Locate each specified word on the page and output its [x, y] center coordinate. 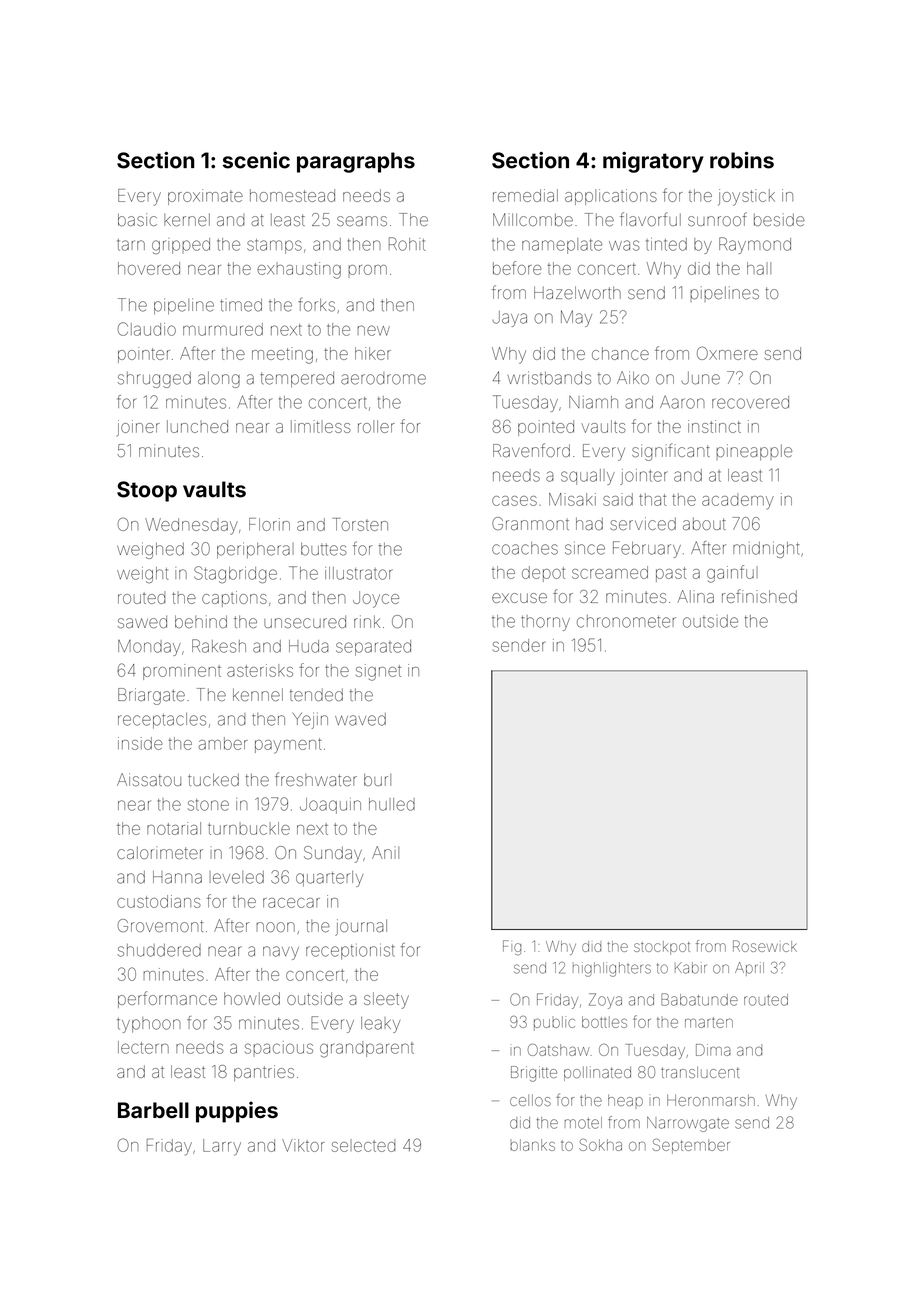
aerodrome [383, 378]
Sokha [600, 1145]
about [704, 523]
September [691, 1146]
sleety [386, 1000]
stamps [274, 246]
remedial [525, 195]
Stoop [147, 491]
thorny [545, 623]
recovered [750, 402]
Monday [149, 648]
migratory [653, 162]
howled [252, 998]
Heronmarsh [711, 1100]
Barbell [153, 1110]
